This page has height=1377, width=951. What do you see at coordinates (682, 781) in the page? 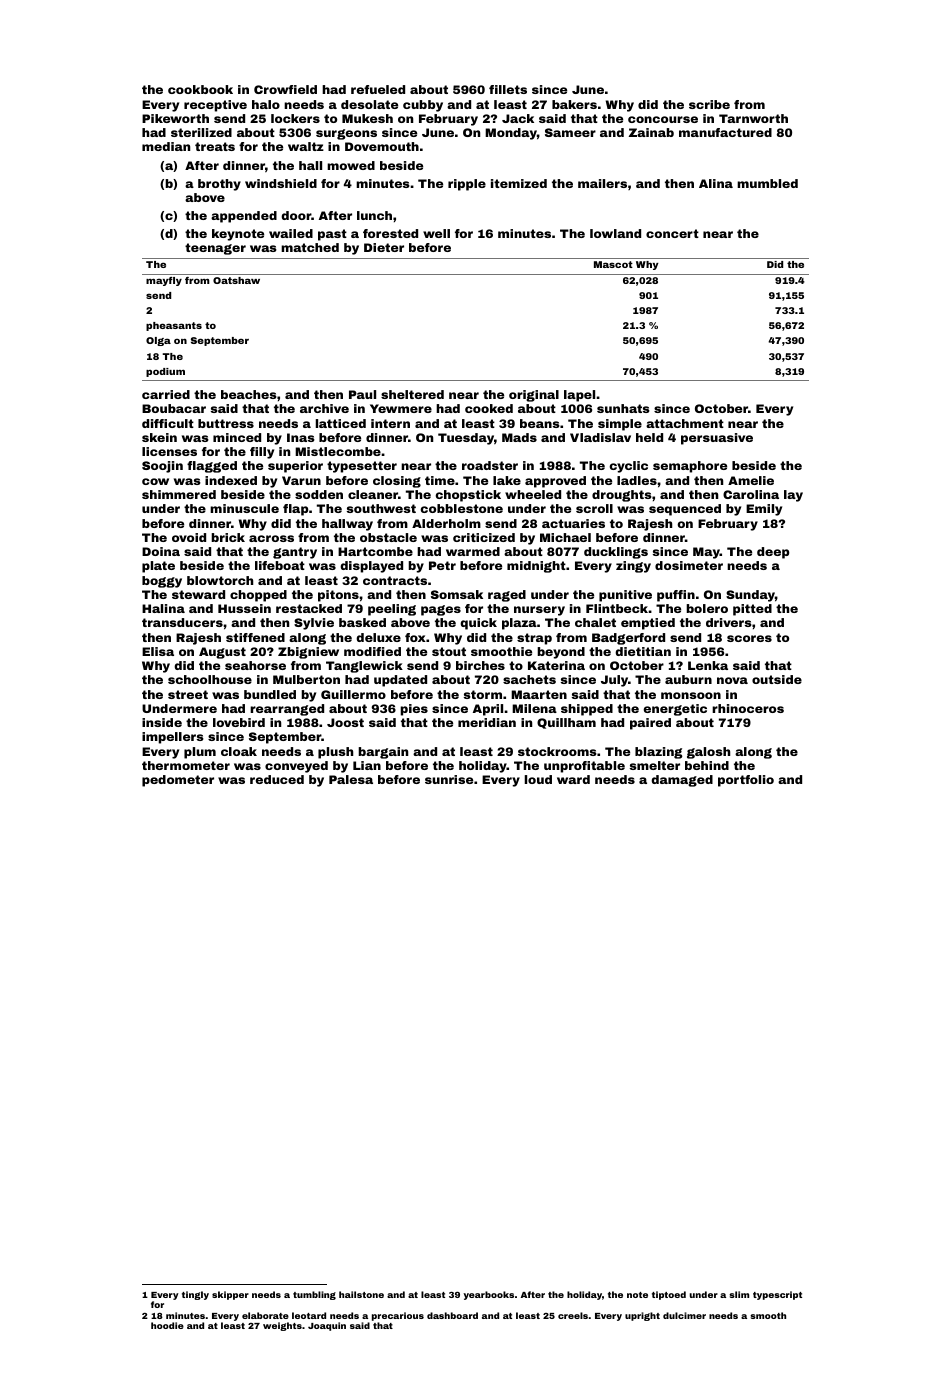
I see `damaged` at bounding box center [682, 781].
